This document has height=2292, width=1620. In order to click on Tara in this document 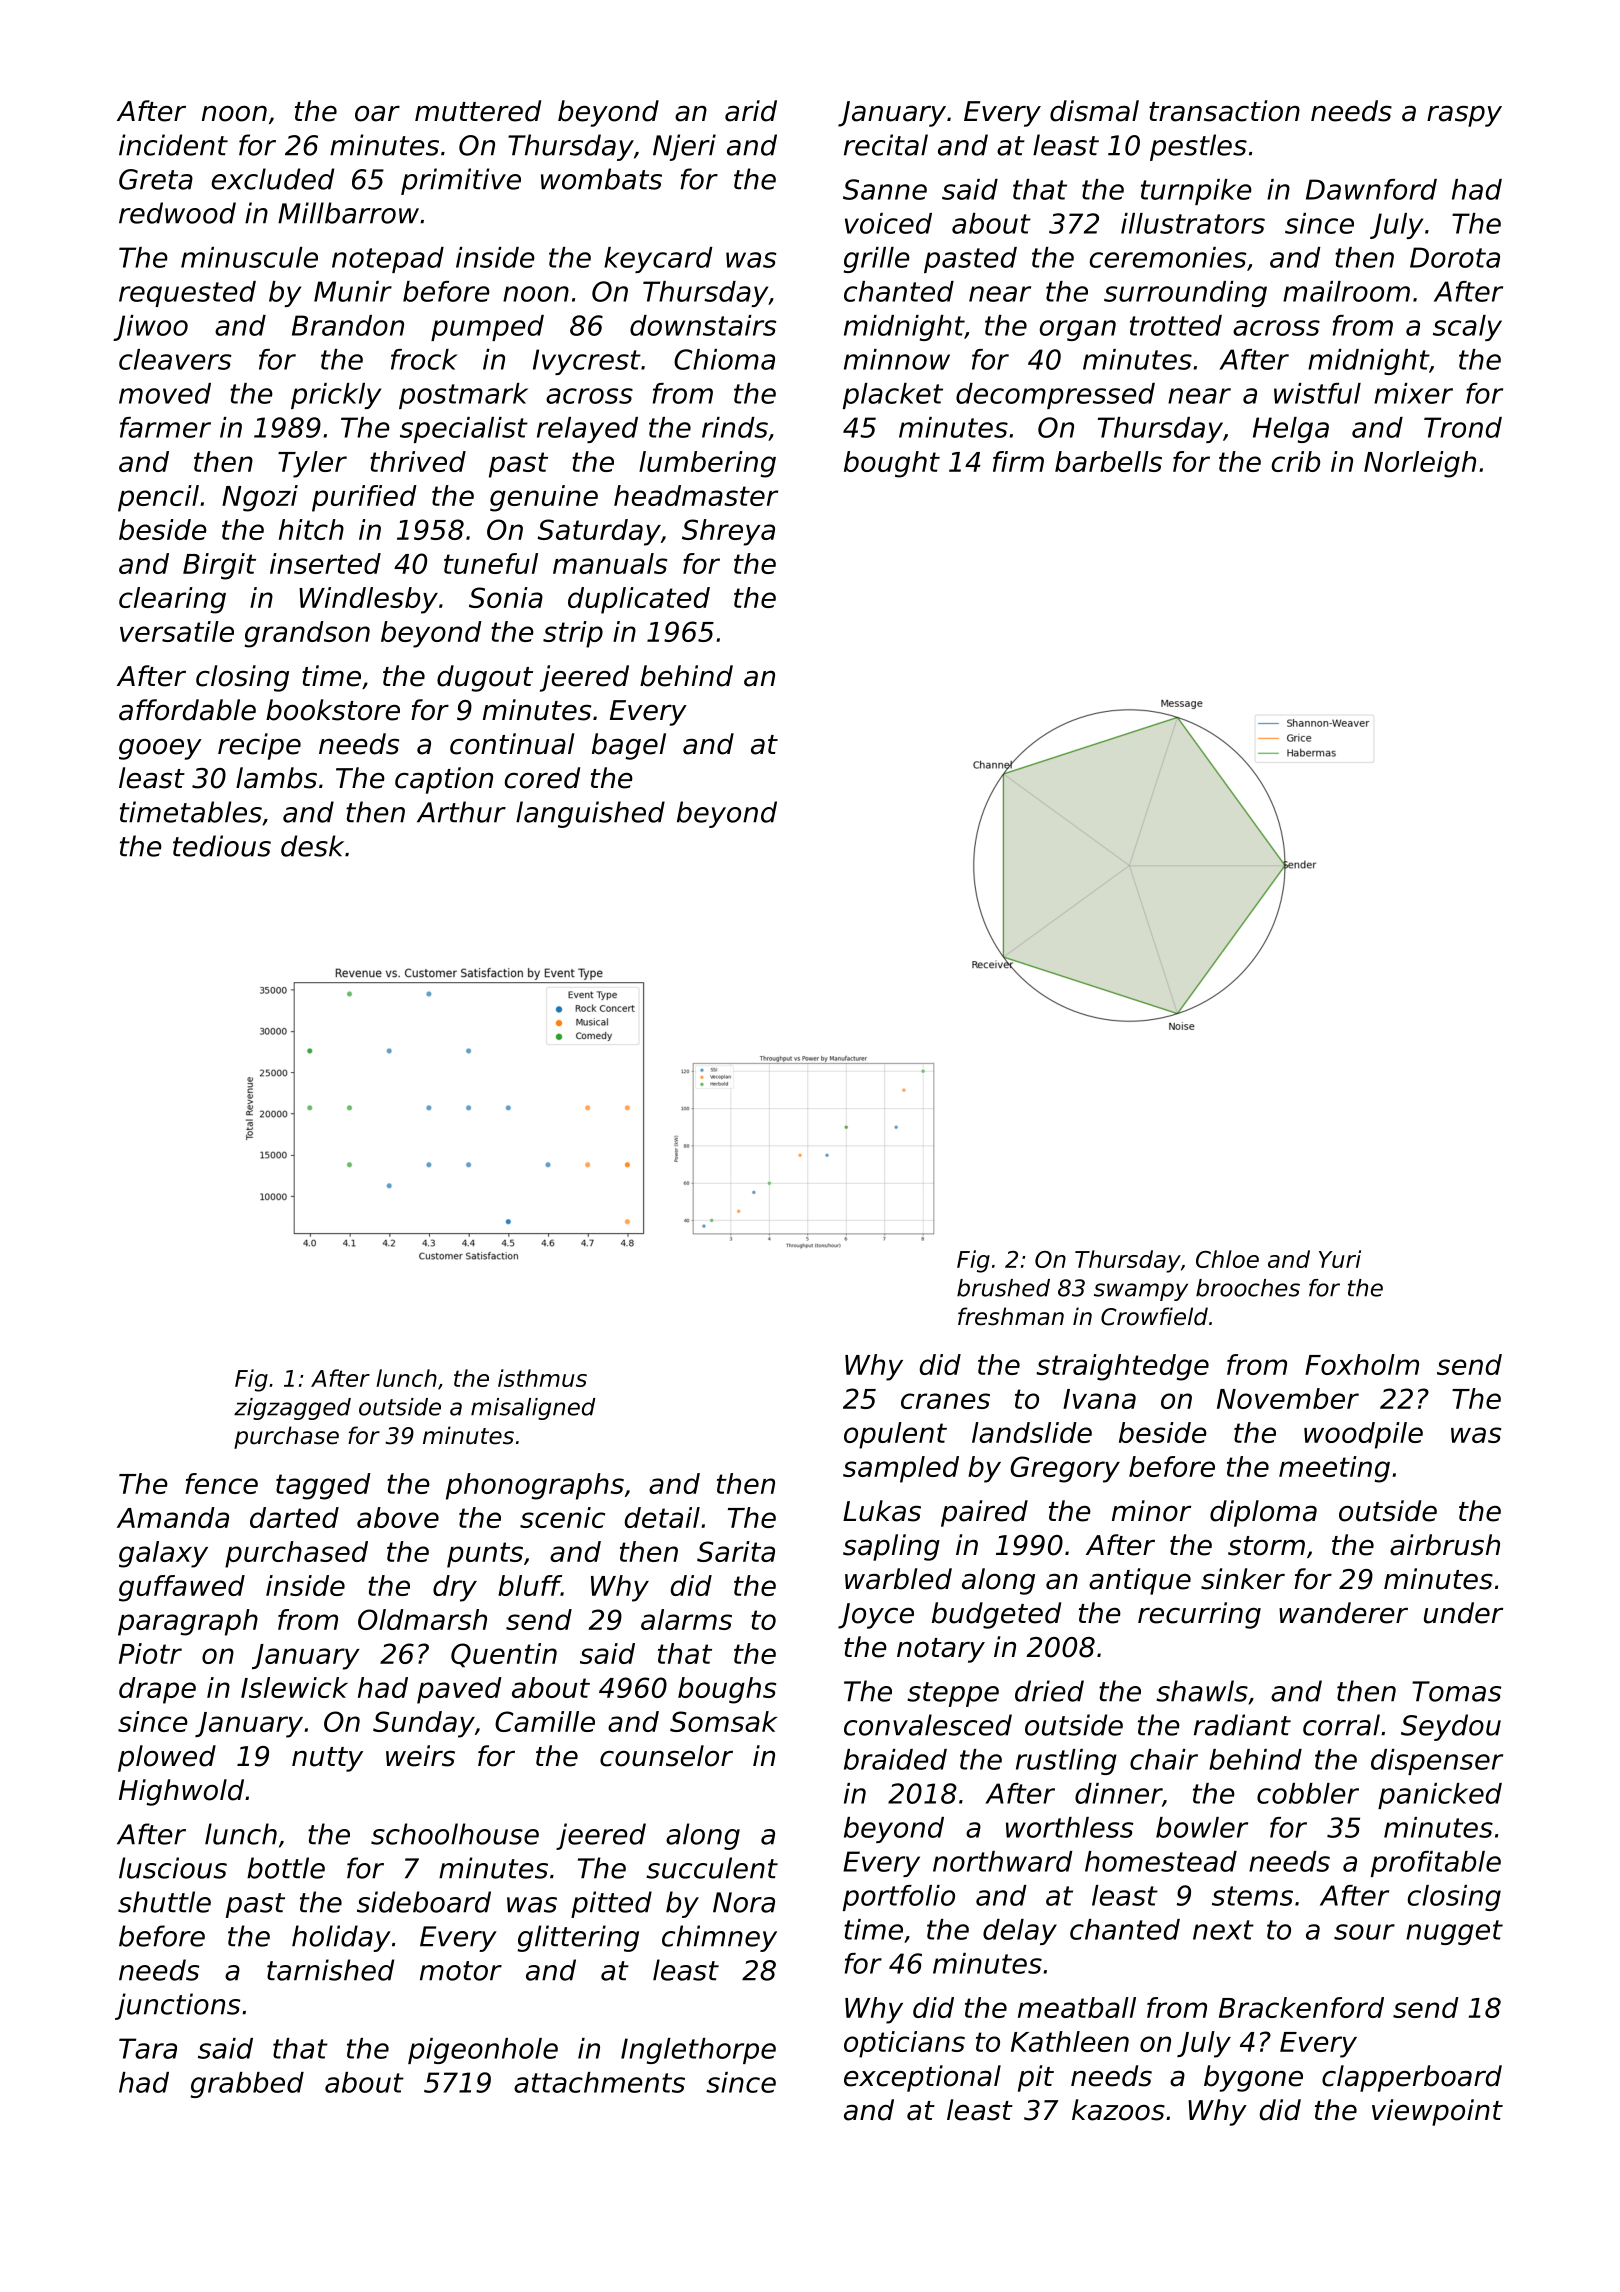, I will do `click(148, 2048)`.
